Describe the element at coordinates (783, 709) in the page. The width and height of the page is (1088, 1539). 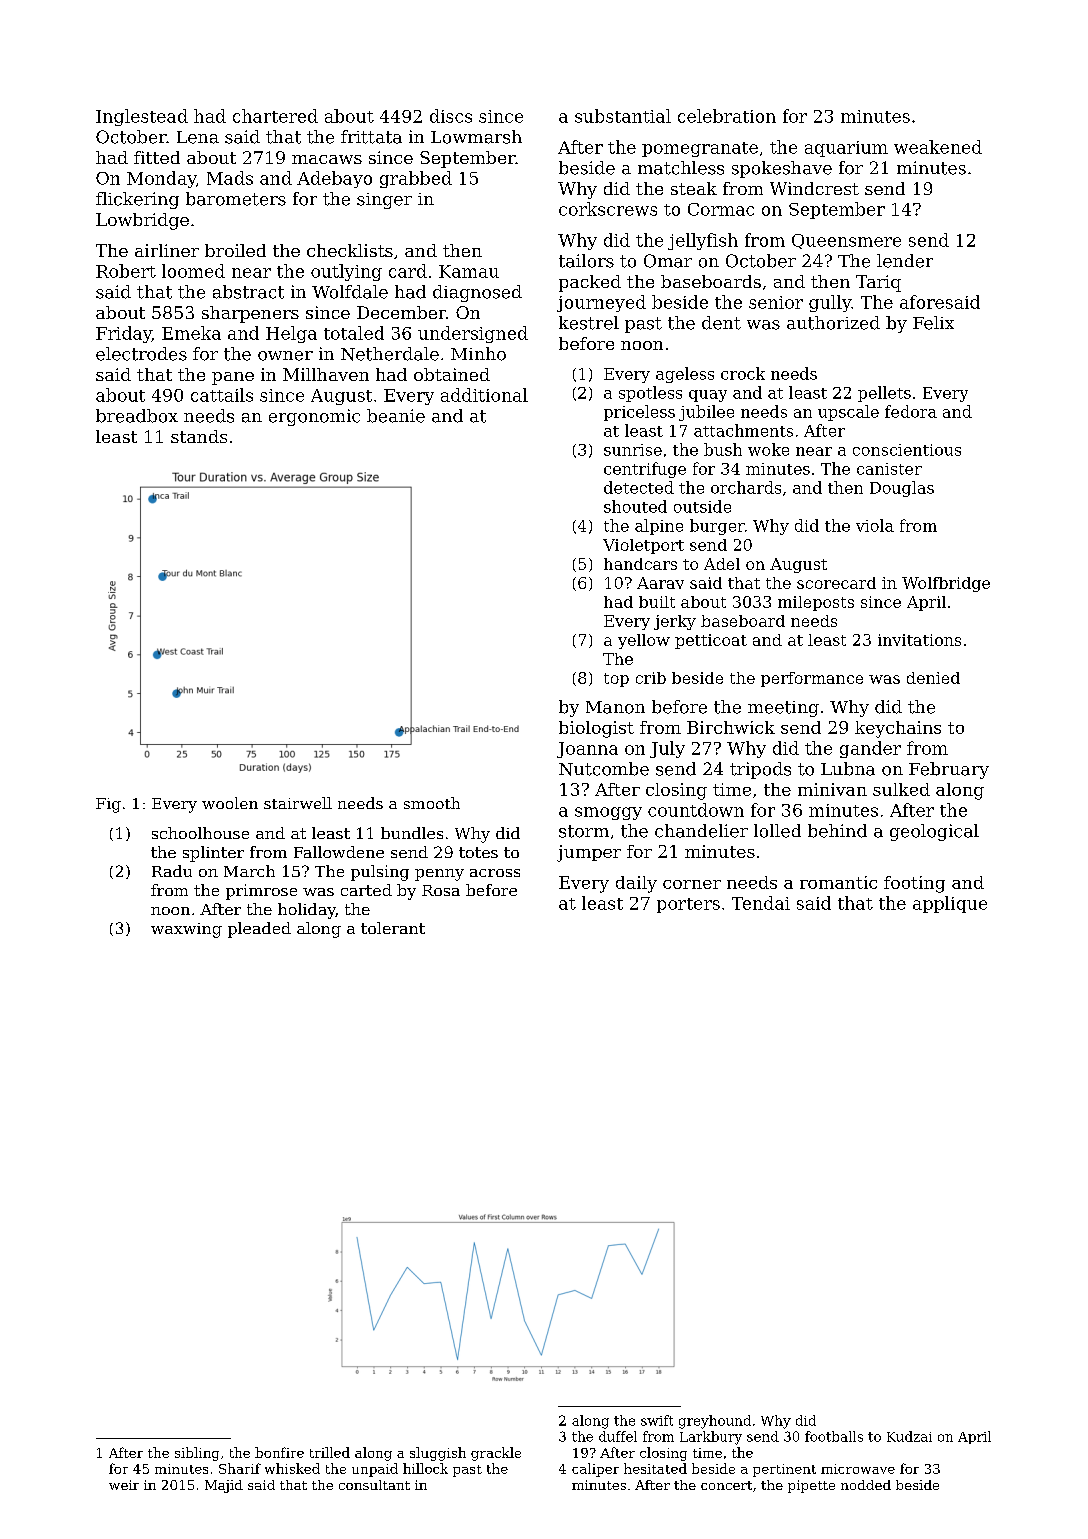
I see `meeting` at that location.
